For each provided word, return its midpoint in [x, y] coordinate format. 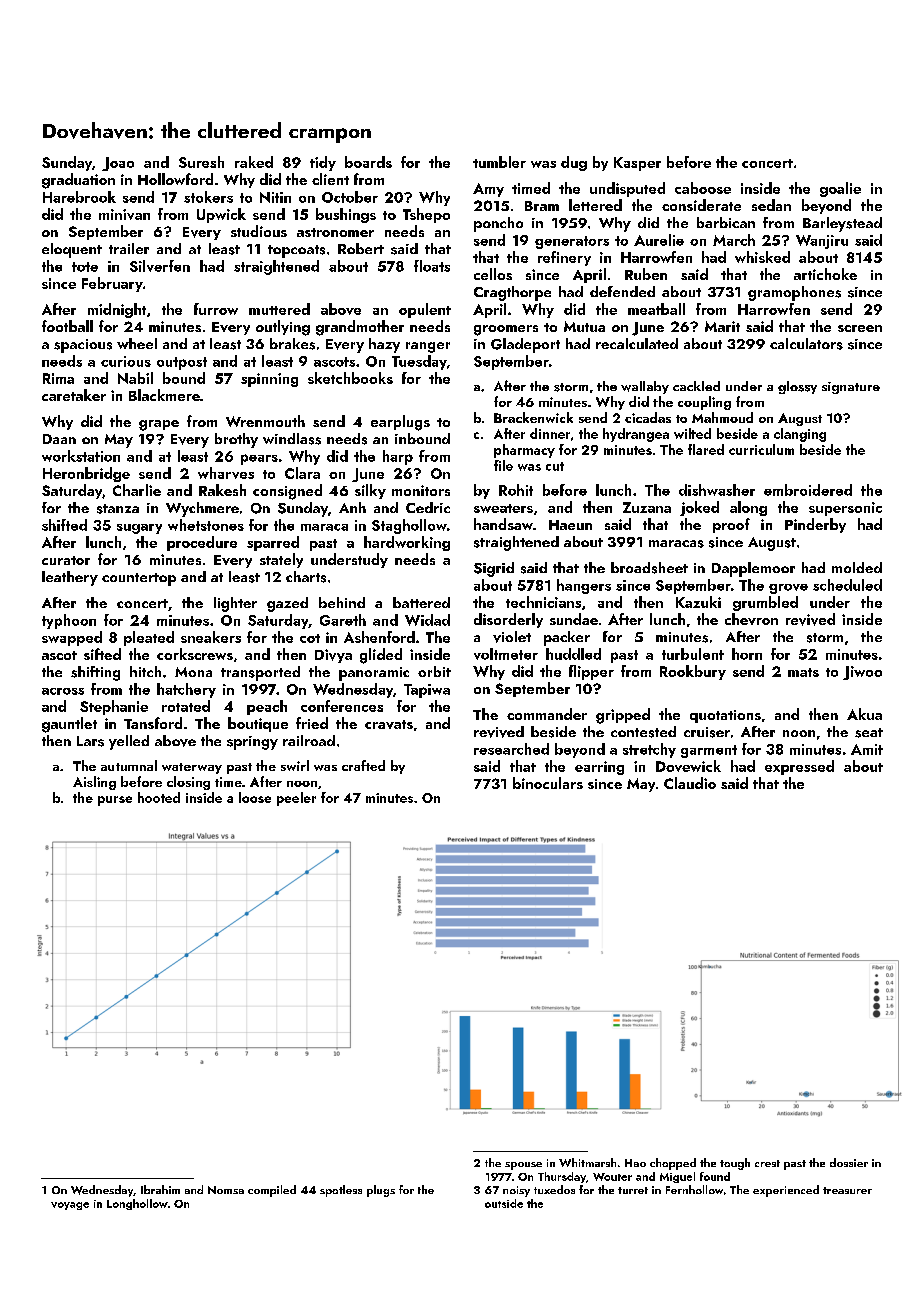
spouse [523, 1166]
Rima [58, 378]
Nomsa [226, 1190]
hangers [584, 586]
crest [767, 1163]
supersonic [845, 509]
